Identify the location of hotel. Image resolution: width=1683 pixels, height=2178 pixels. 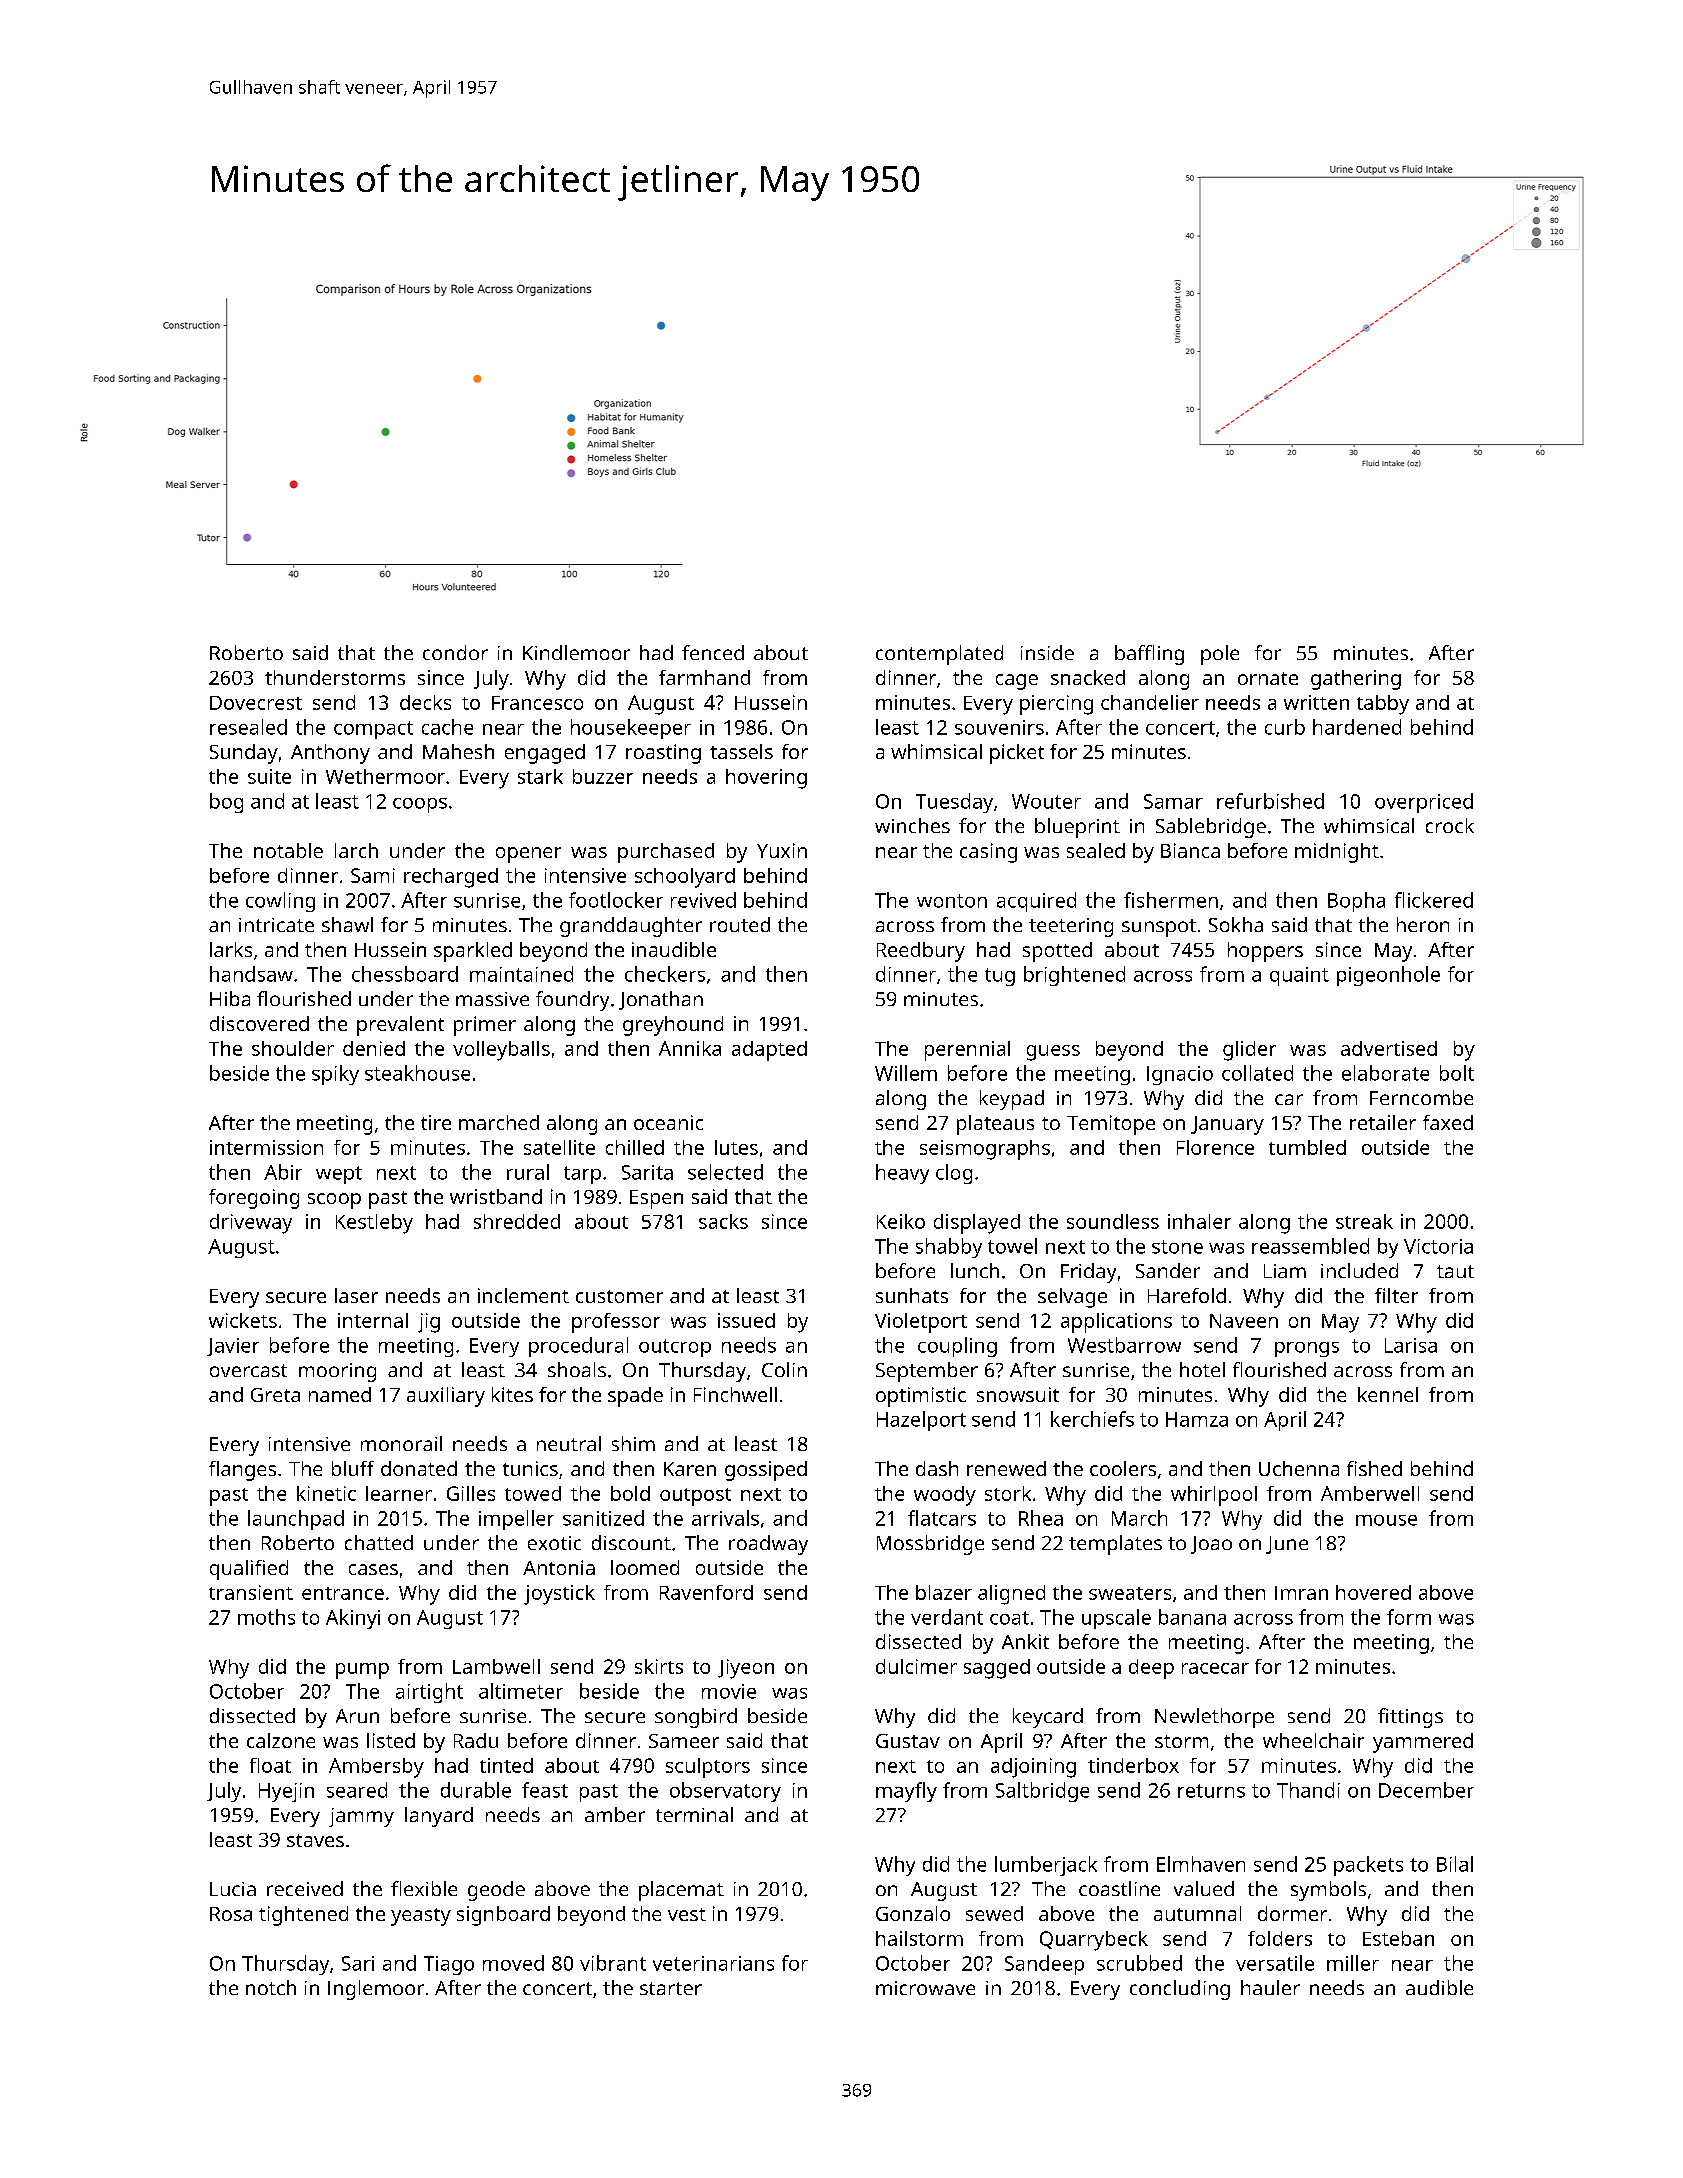
(1202, 1369).
